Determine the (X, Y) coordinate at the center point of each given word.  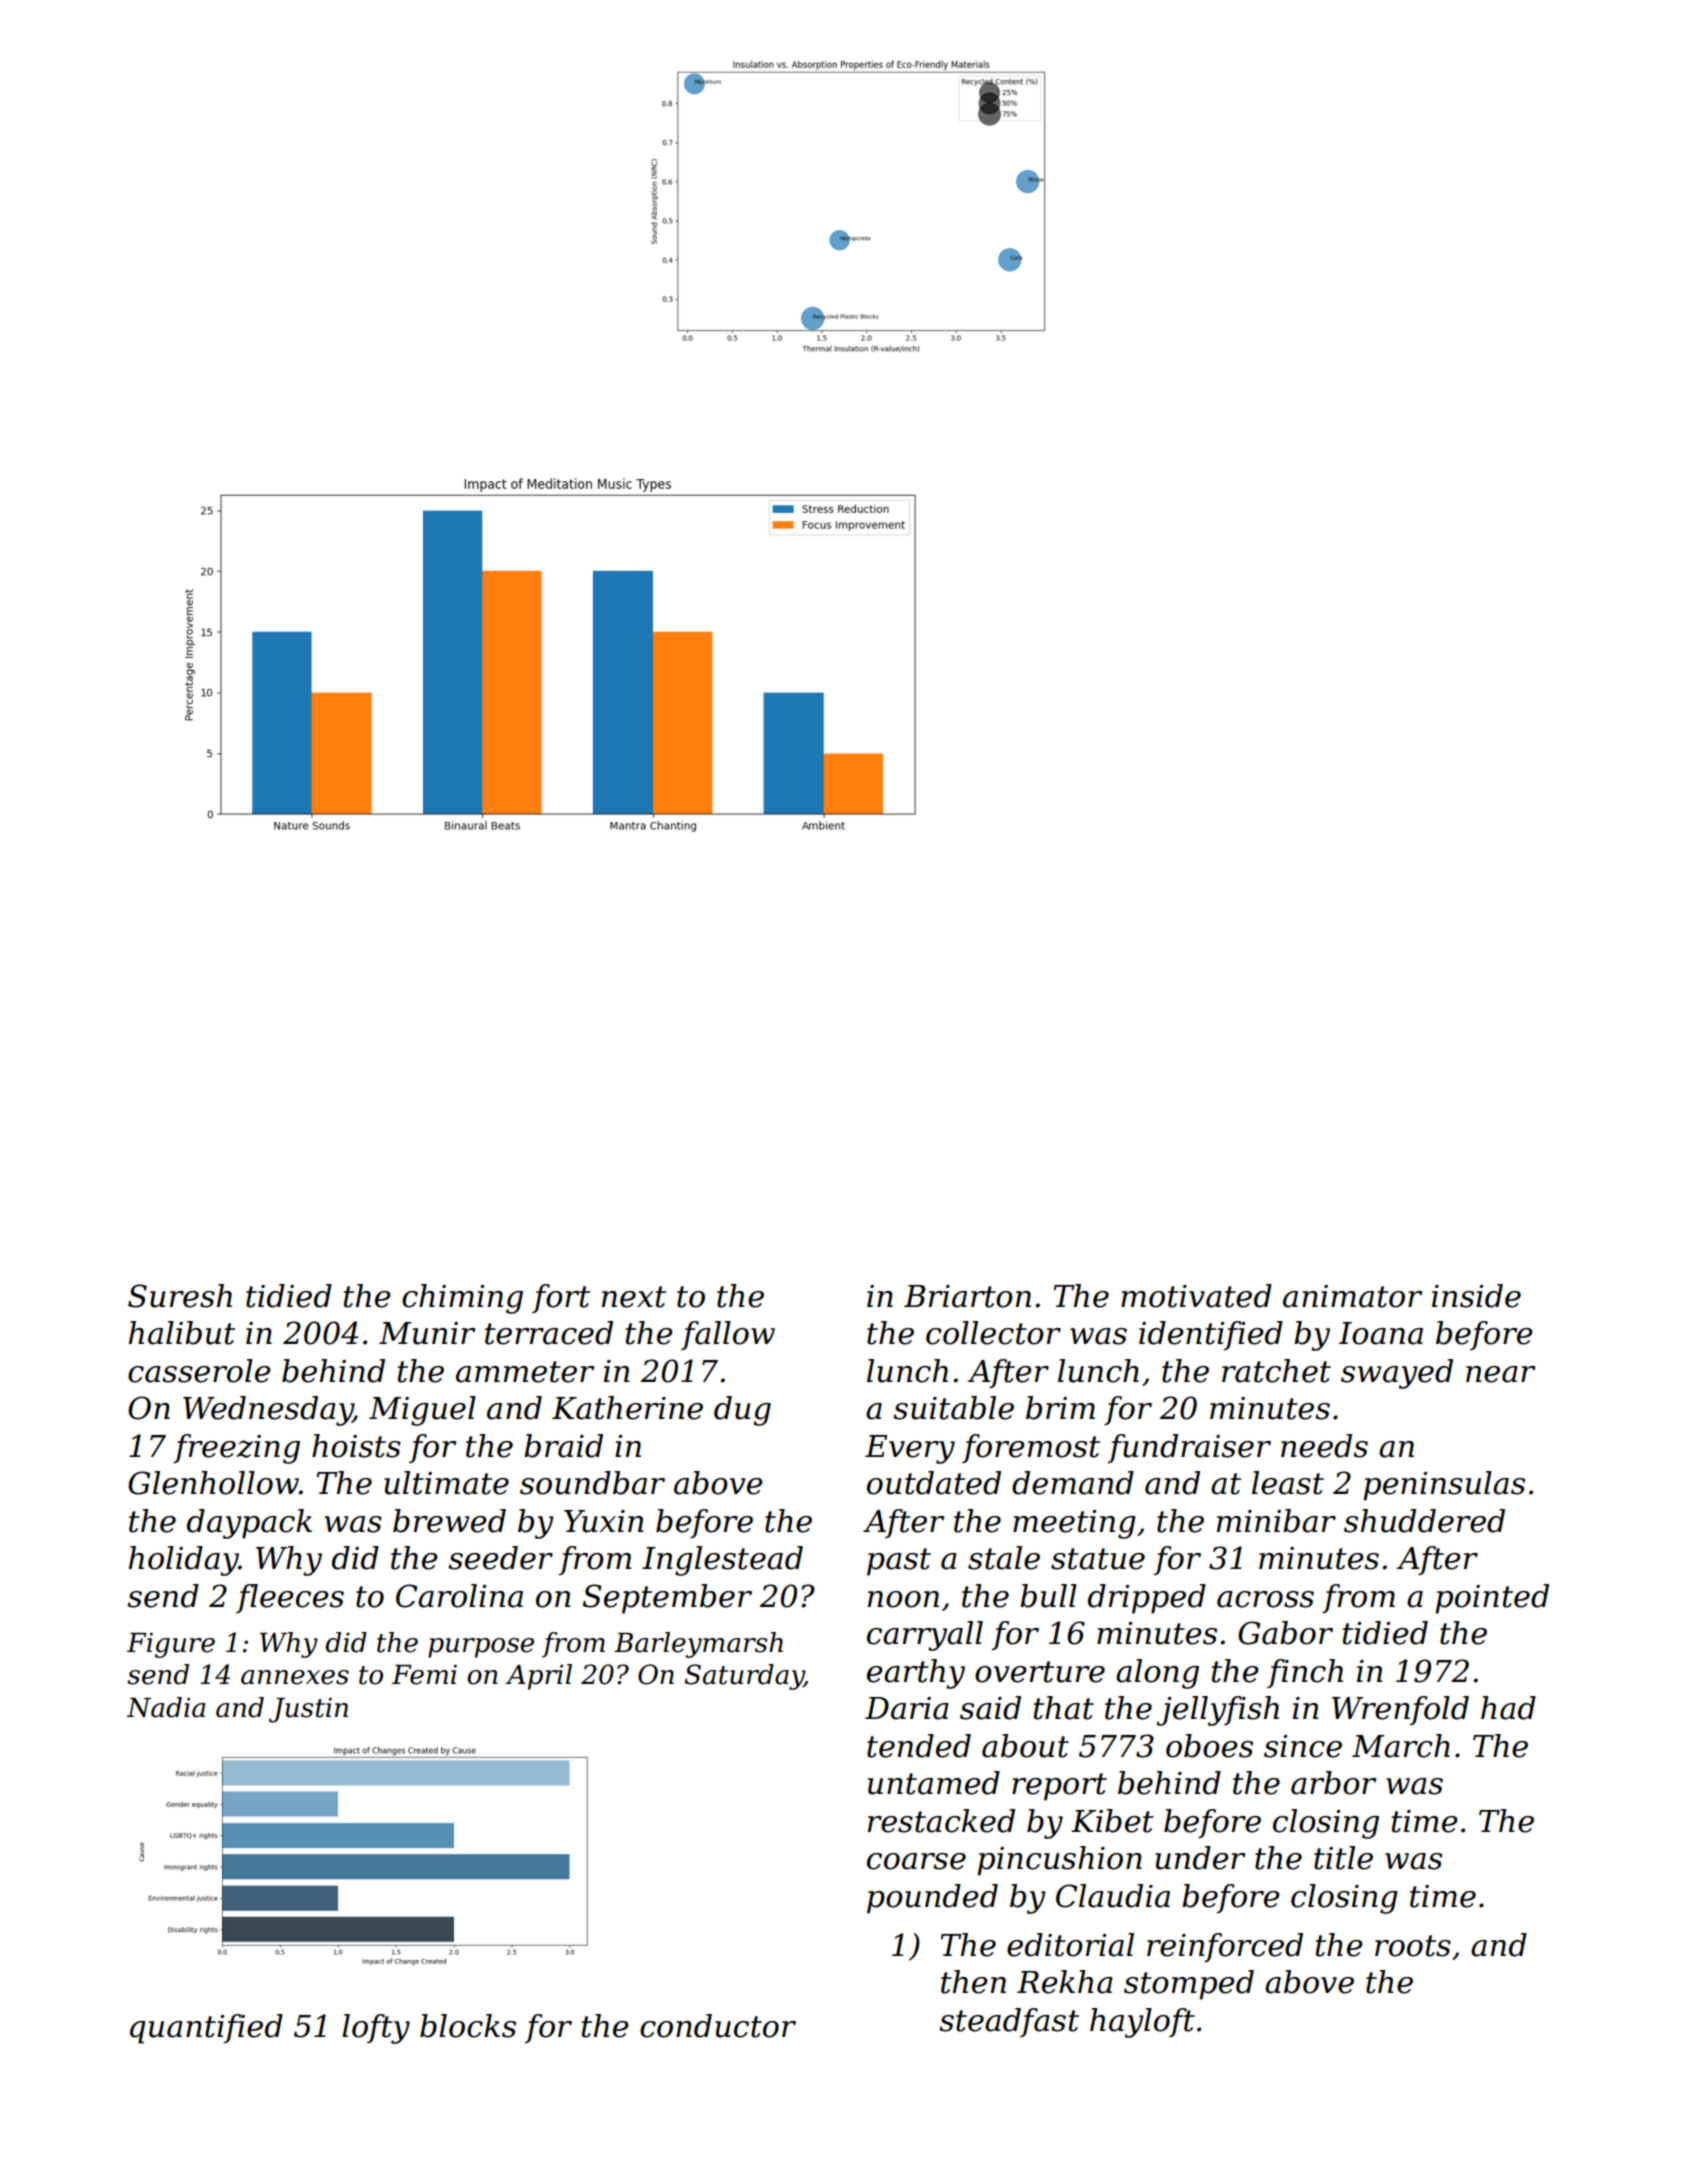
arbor (1333, 1783)
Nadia (166, 1707)
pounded (932, 1899)
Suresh (180, 1296)
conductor (718, 2026)
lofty (376, 2029)
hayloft (1142, 2023)
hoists (356, 1446)
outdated (934, 1483)
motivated (1196, 1296)
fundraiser (1189, 1449)
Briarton (967, 1296)
